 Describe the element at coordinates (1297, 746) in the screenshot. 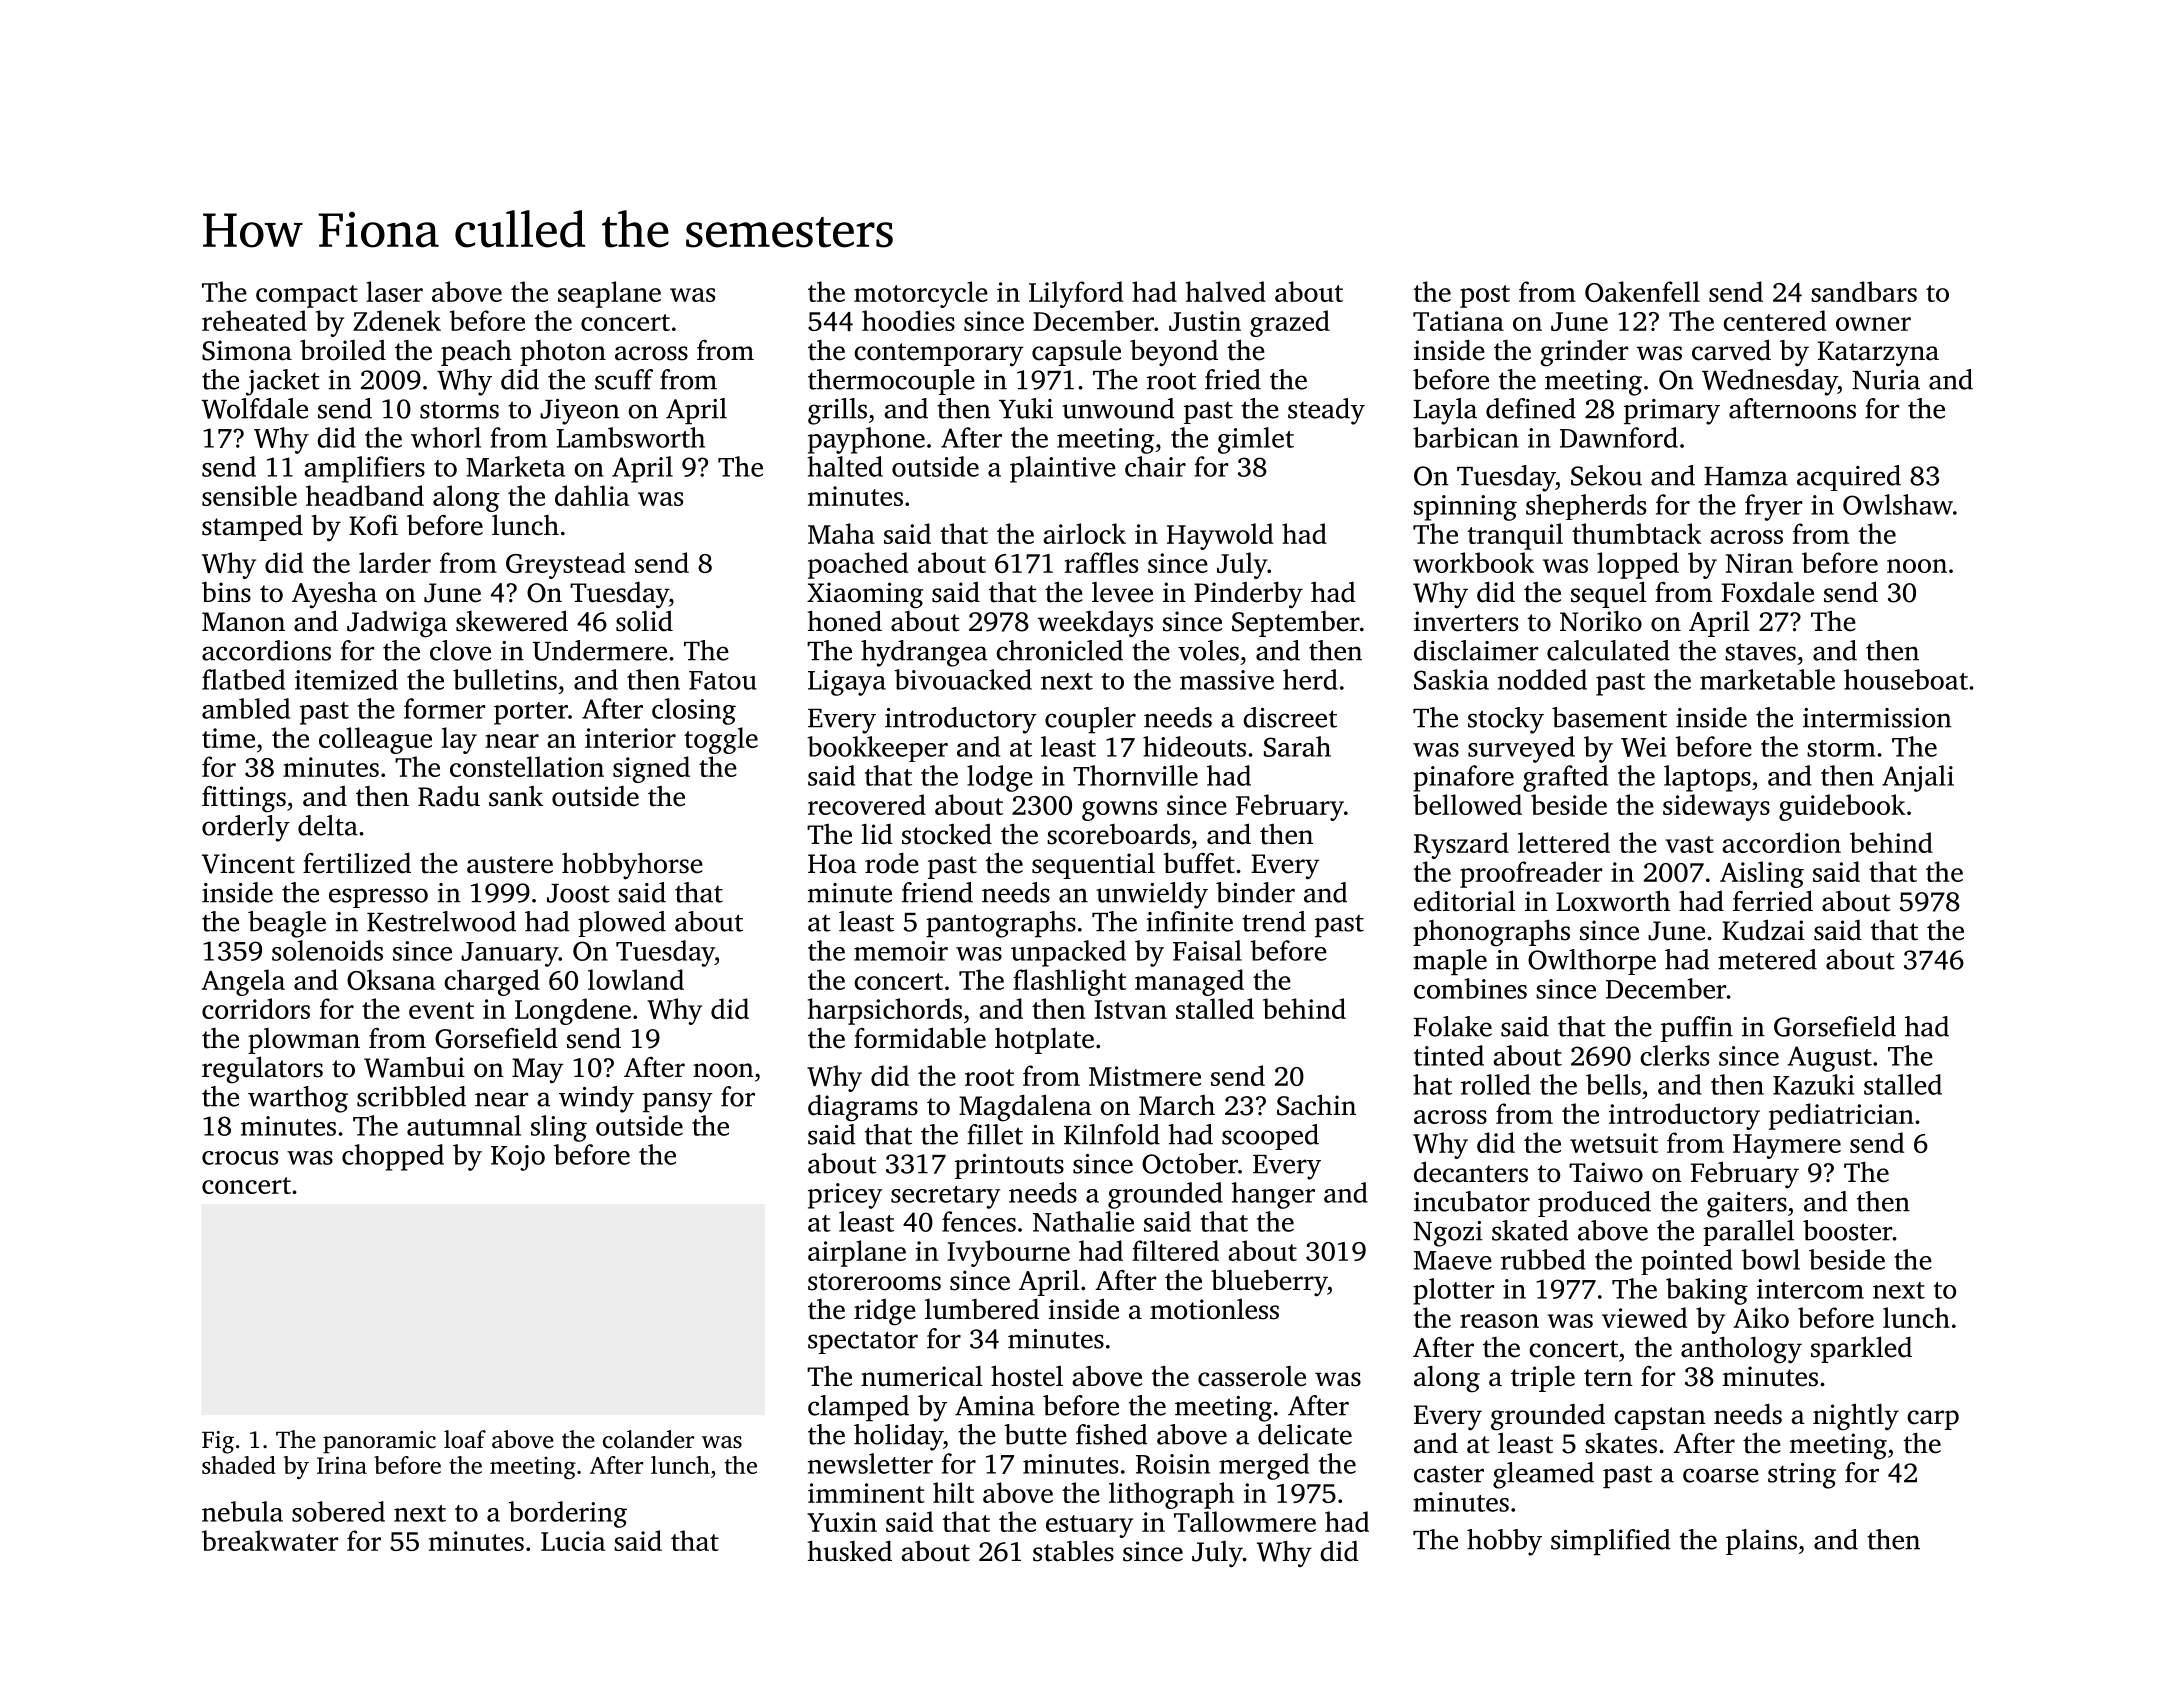

I see `Sarah` at that location.
